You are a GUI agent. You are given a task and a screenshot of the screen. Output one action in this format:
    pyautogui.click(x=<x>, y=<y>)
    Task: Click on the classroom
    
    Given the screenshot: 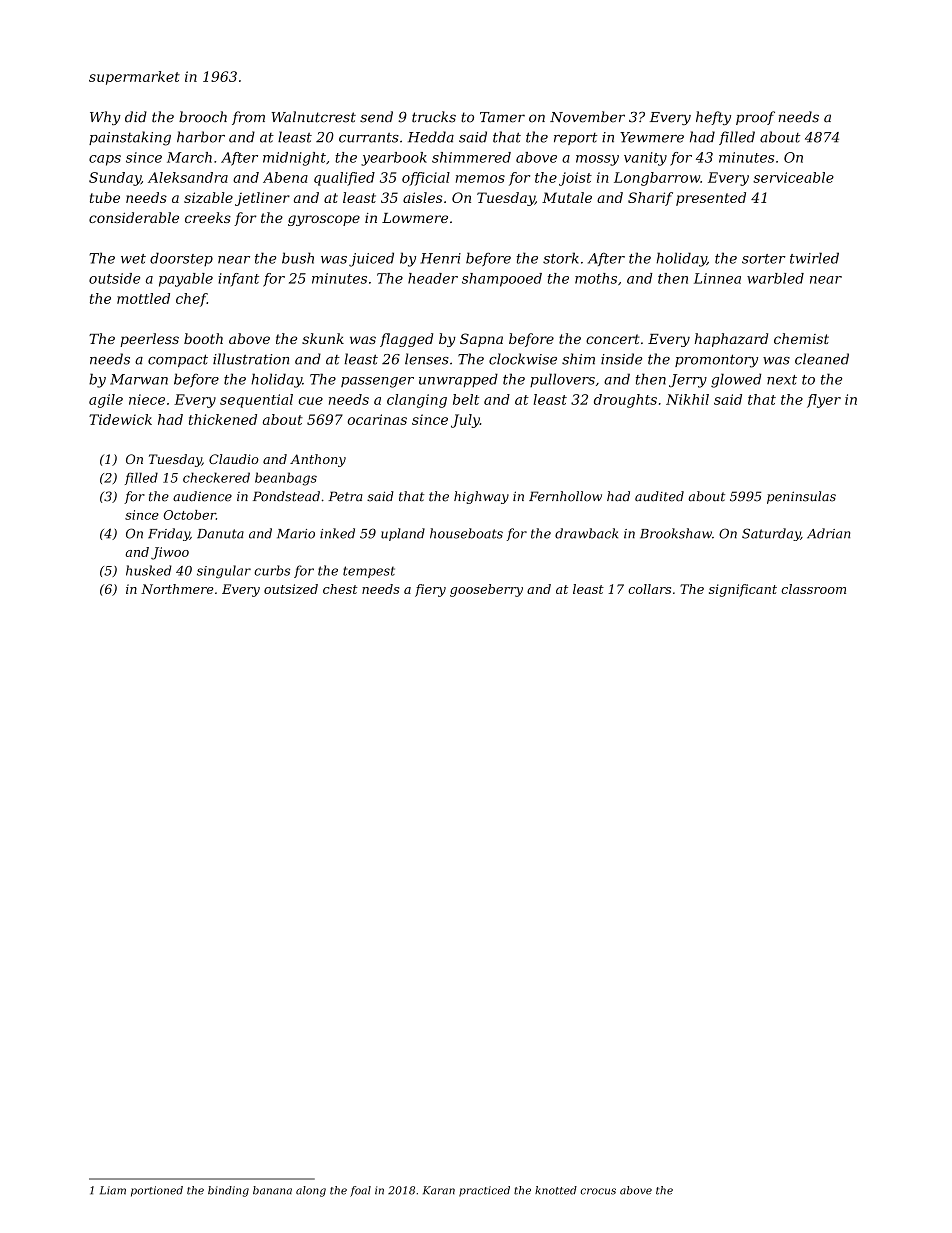 What is the action you would take?
    pyautogui.click(x=813, y=589)
